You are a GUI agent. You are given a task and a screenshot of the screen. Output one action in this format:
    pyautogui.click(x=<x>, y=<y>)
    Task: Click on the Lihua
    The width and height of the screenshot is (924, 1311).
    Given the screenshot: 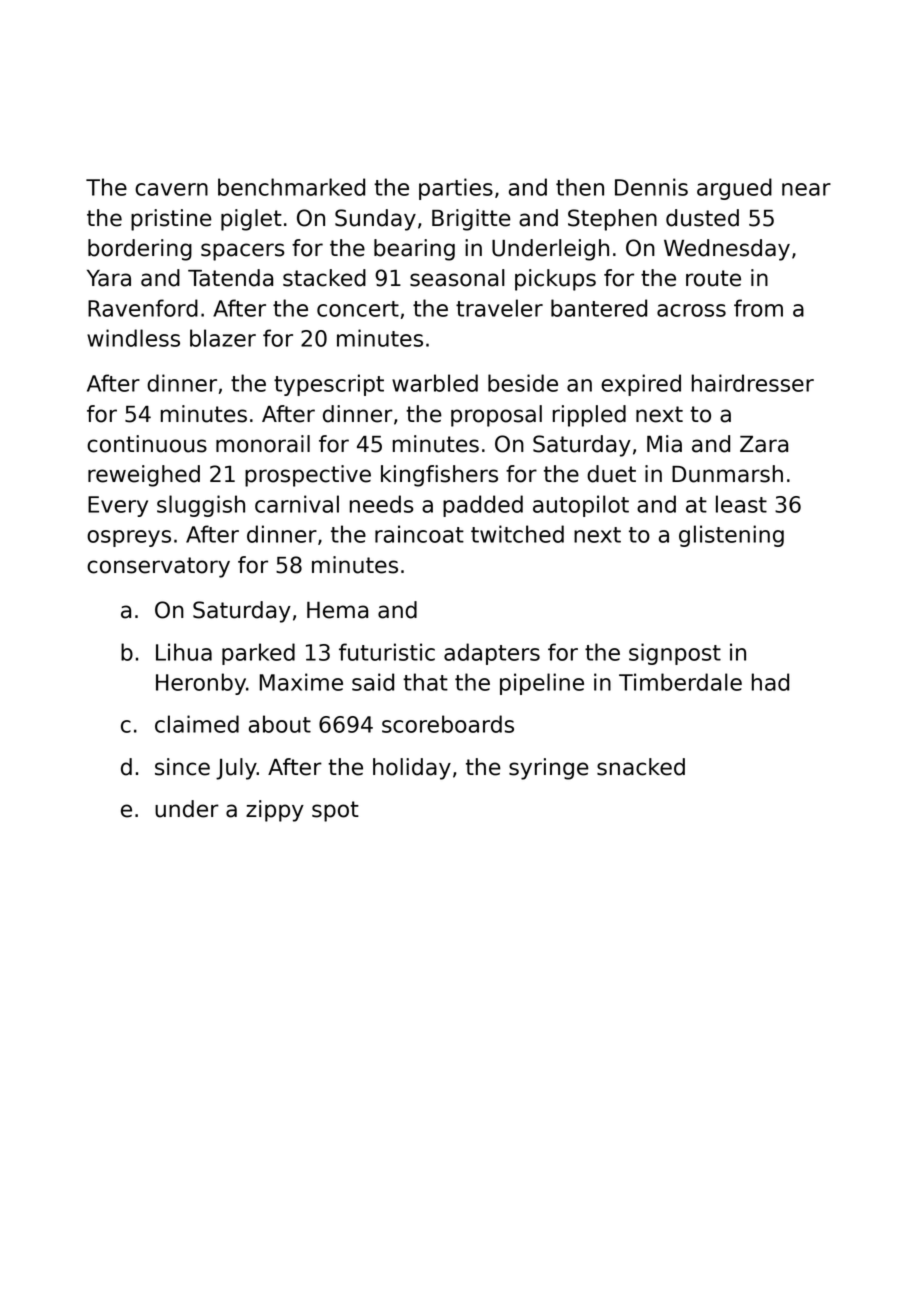 What is the action you would take?
    pyautogui.click(x=184, y=652)
